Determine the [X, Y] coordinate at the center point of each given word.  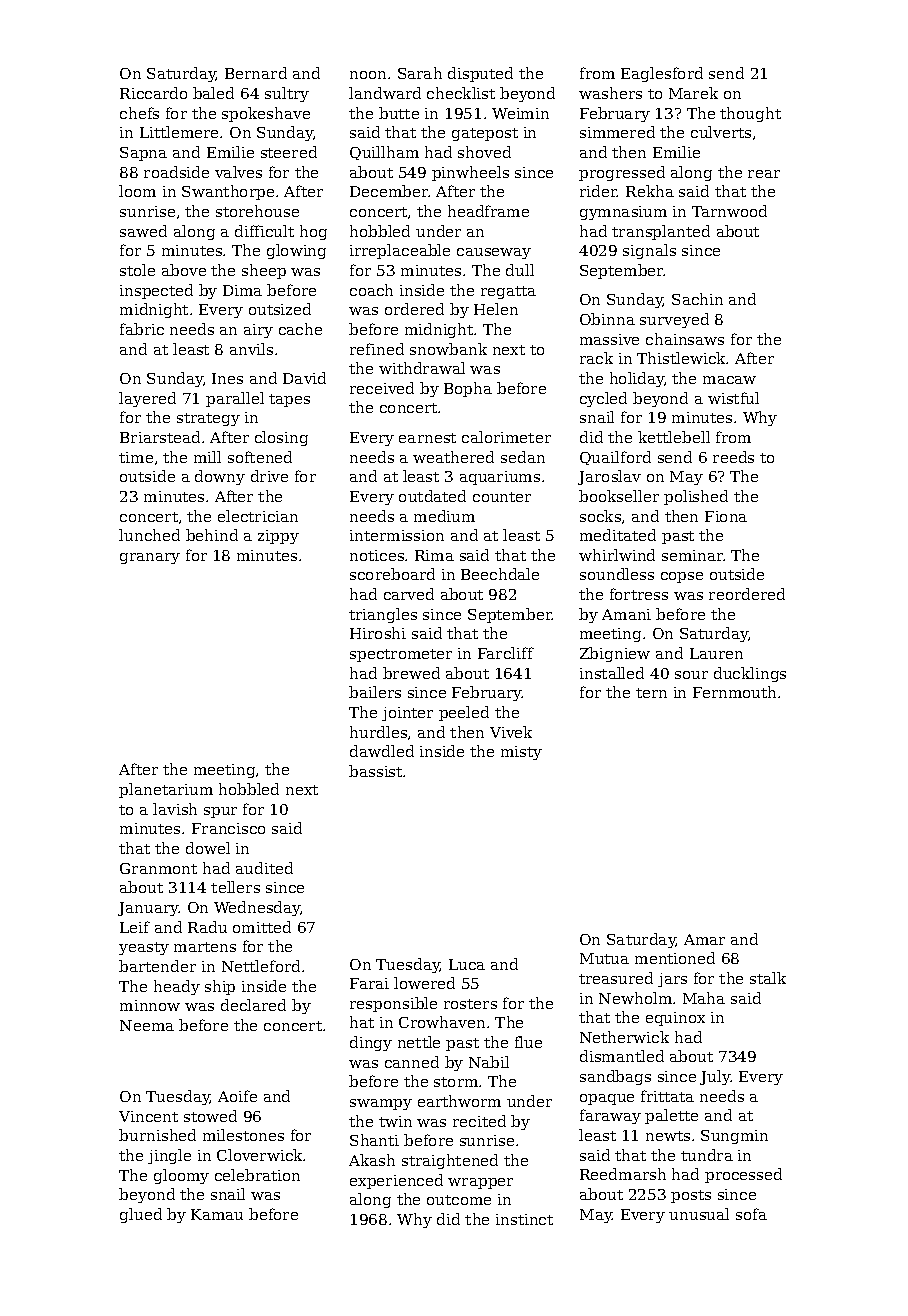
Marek [693, 93]
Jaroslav [609, 477]
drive [269, 476]
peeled [464, 713]
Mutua [604, 958]
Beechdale [500, 574]
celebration [257, 1175]
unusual [699, 1214]
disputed [480, 74]
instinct [524, 1219]
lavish [175, 809]
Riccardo [153, 93]
